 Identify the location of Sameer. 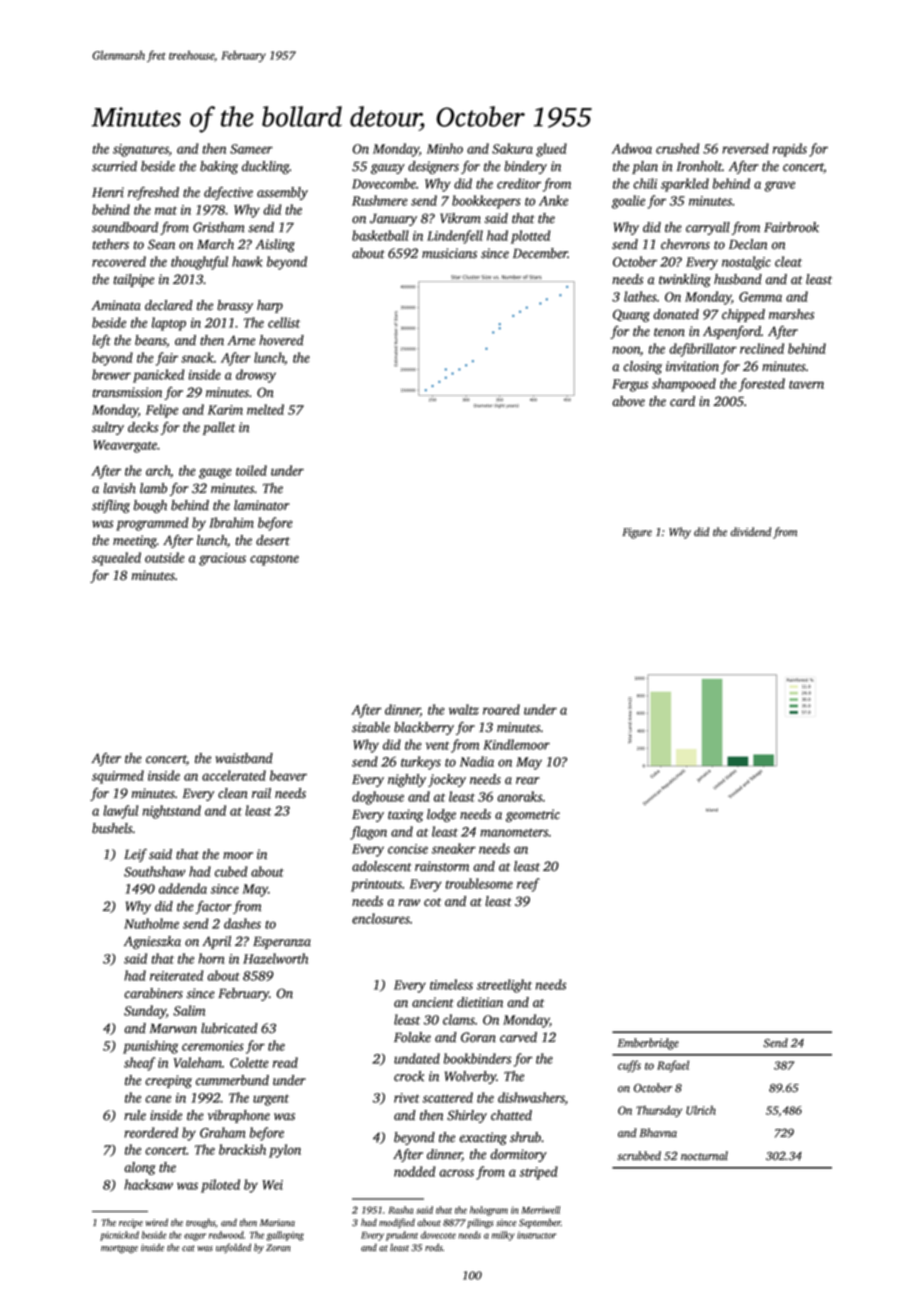
(251, 149).
